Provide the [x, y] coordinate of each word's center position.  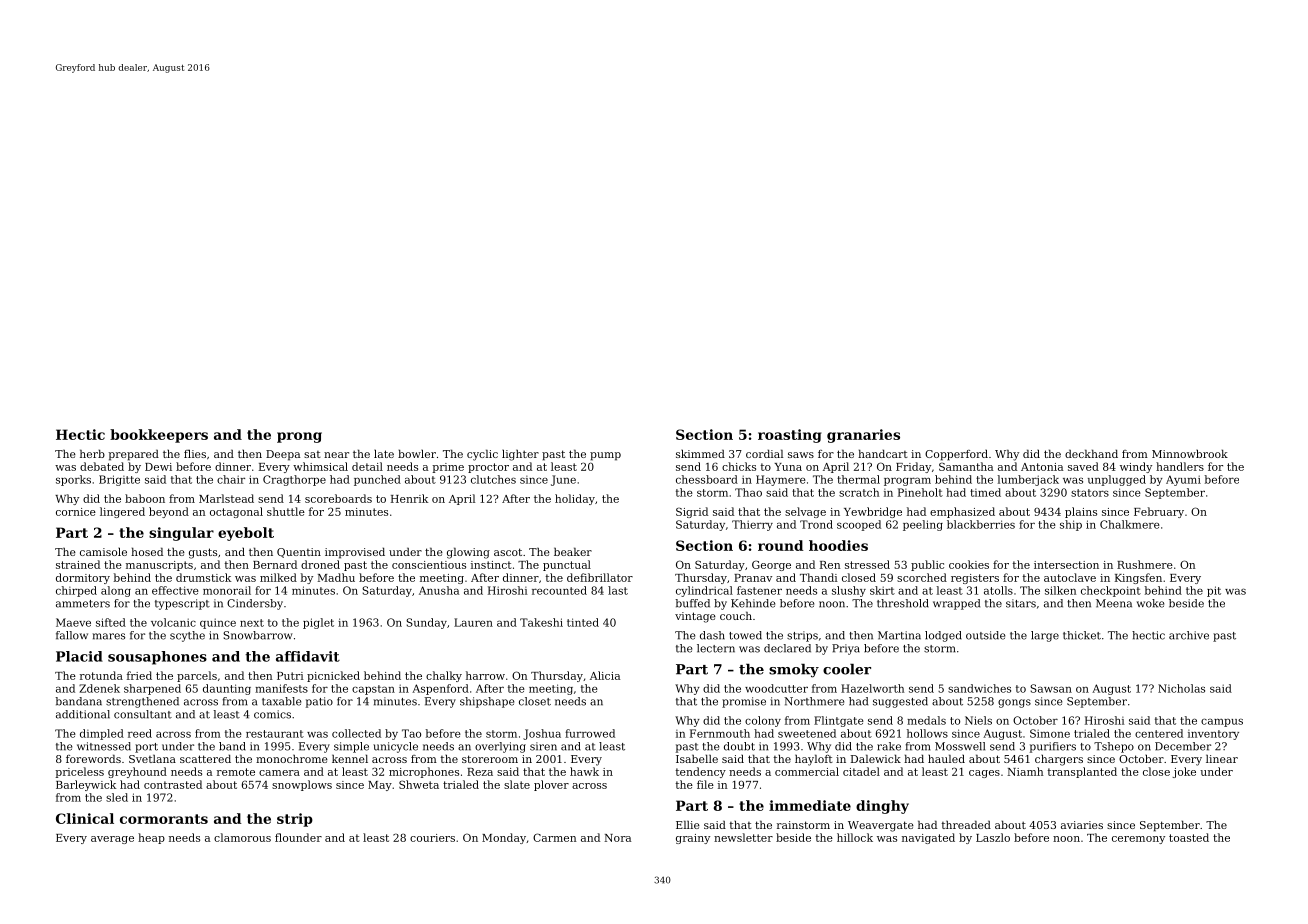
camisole [103, 552]
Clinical [85, 818]
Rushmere [1145, 564]
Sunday [426, 623]
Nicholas [1181, 688]
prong [299, 437]
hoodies [838, 545]
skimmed [700, 453]
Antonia [1042, 467]
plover [551, 785]
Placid [79, 656]
